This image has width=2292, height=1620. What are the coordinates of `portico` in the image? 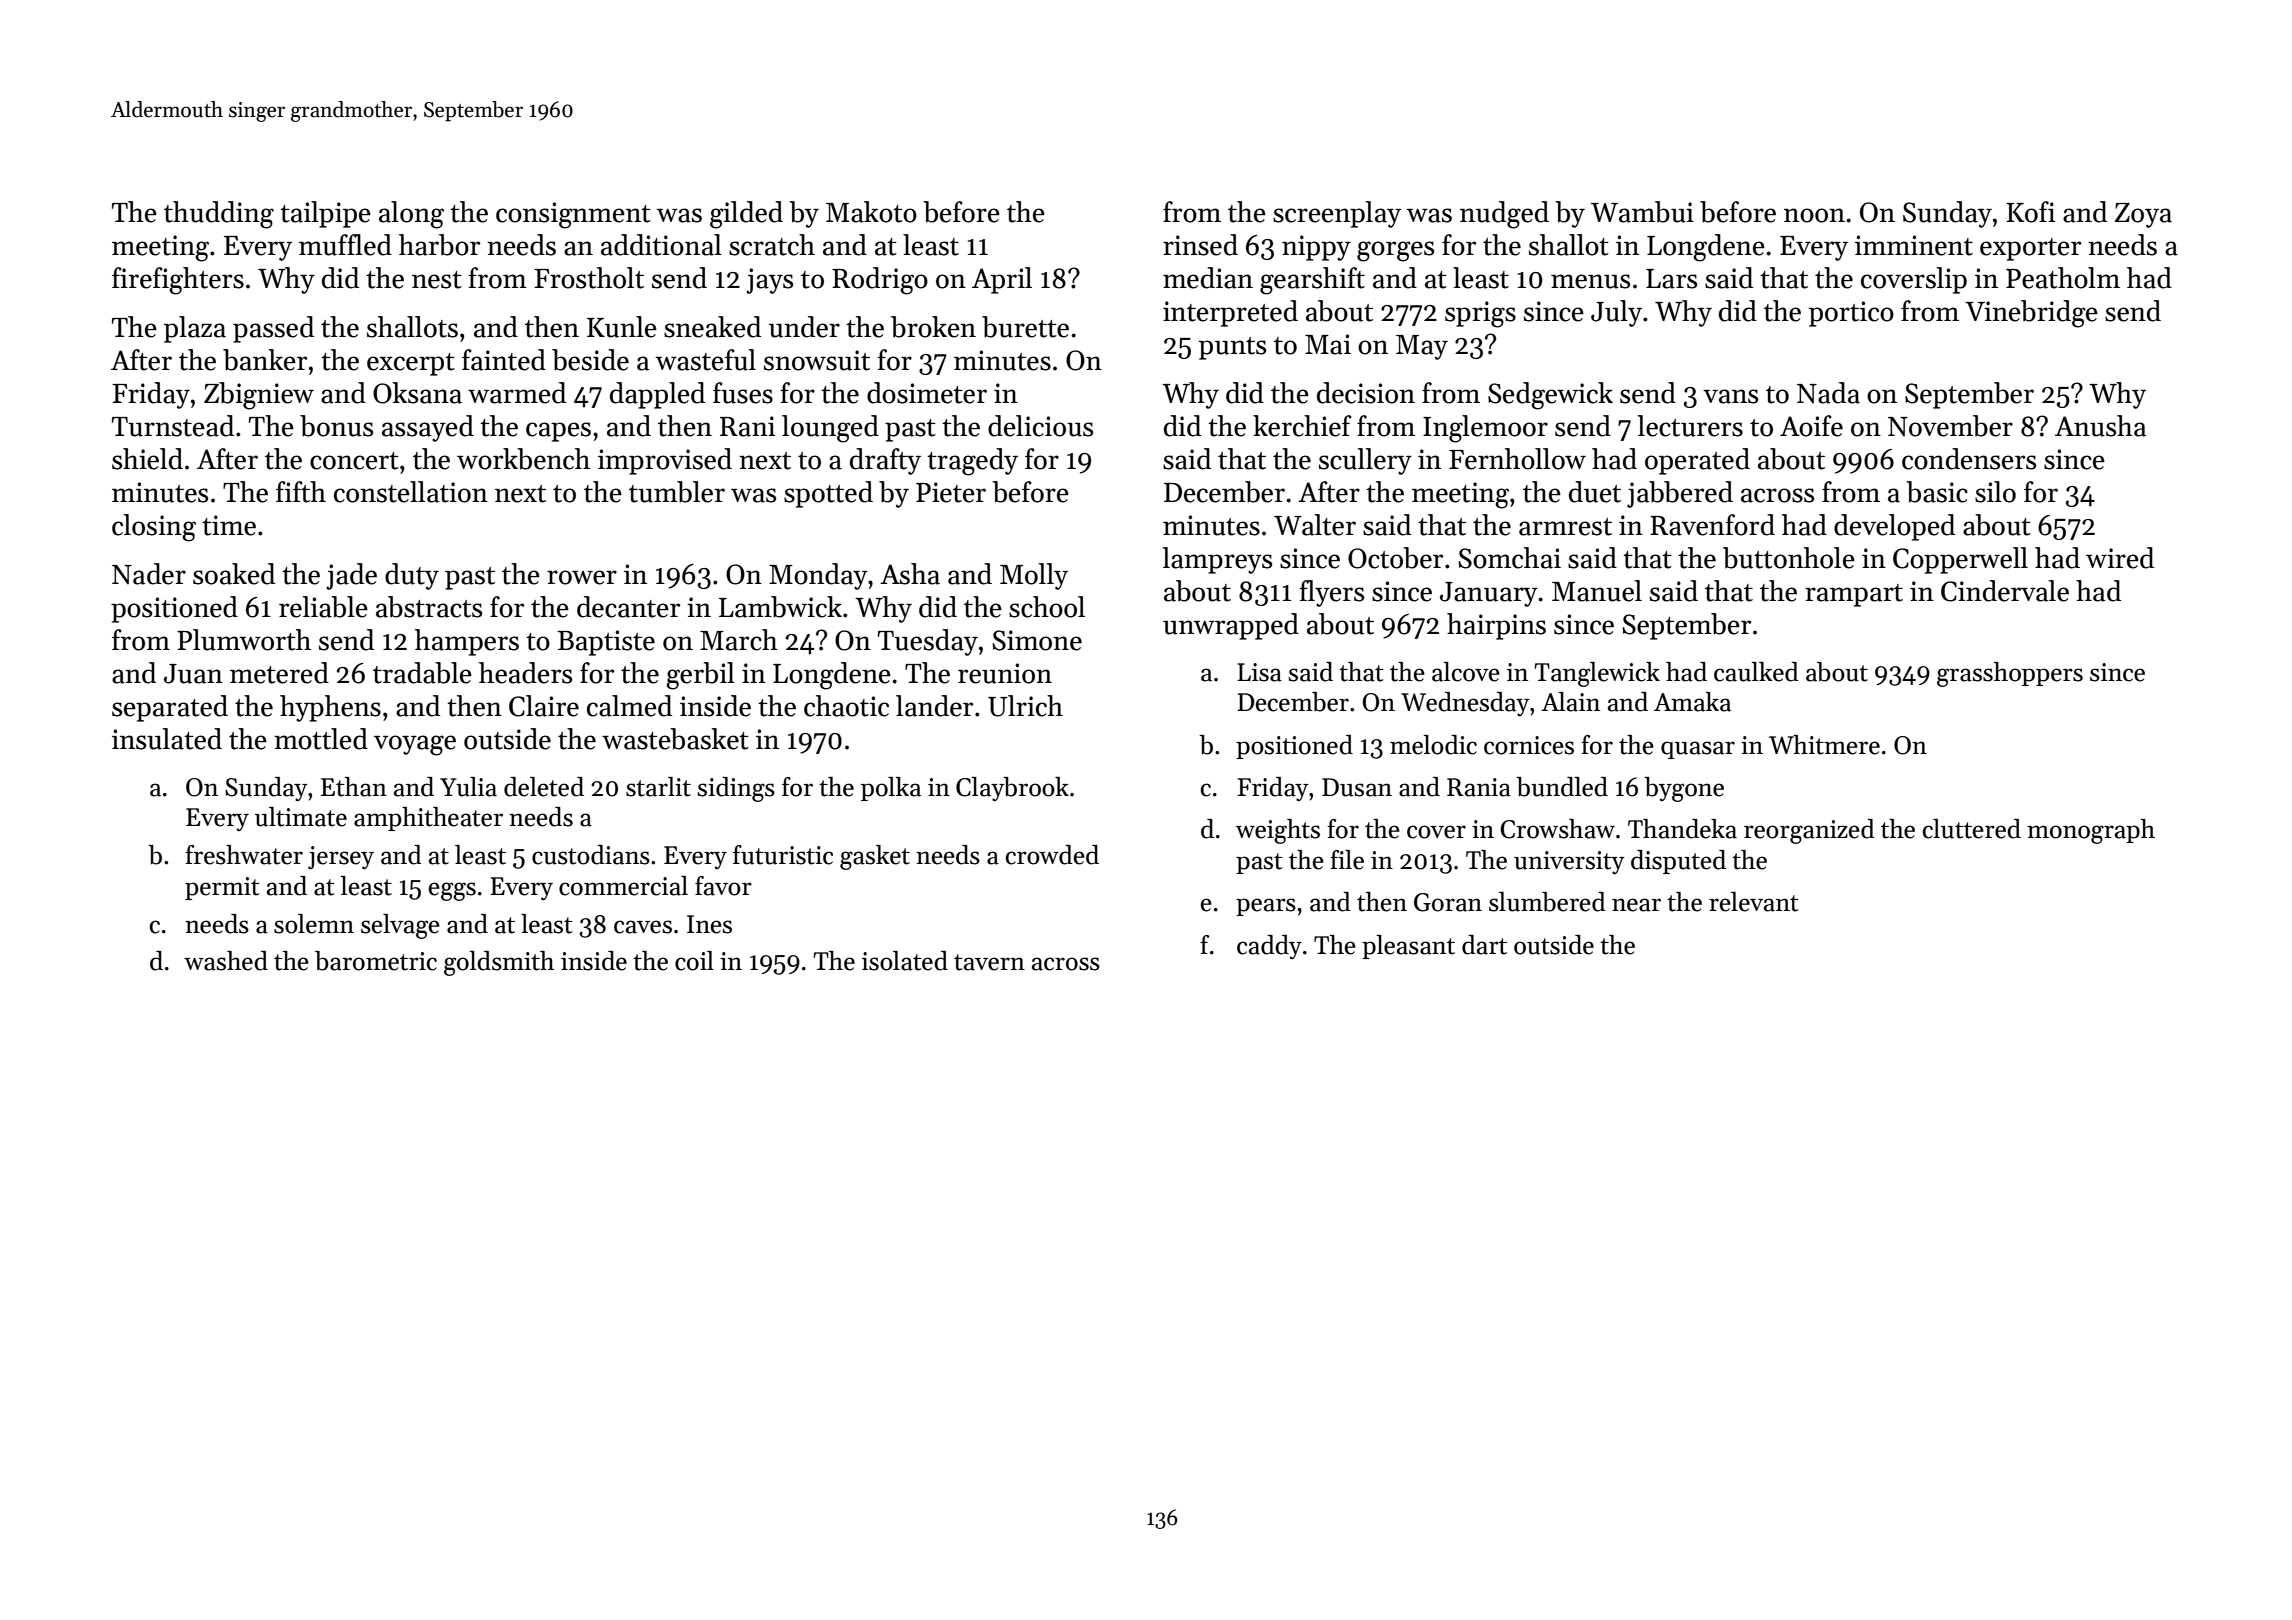 It's located at (1851, 314).
